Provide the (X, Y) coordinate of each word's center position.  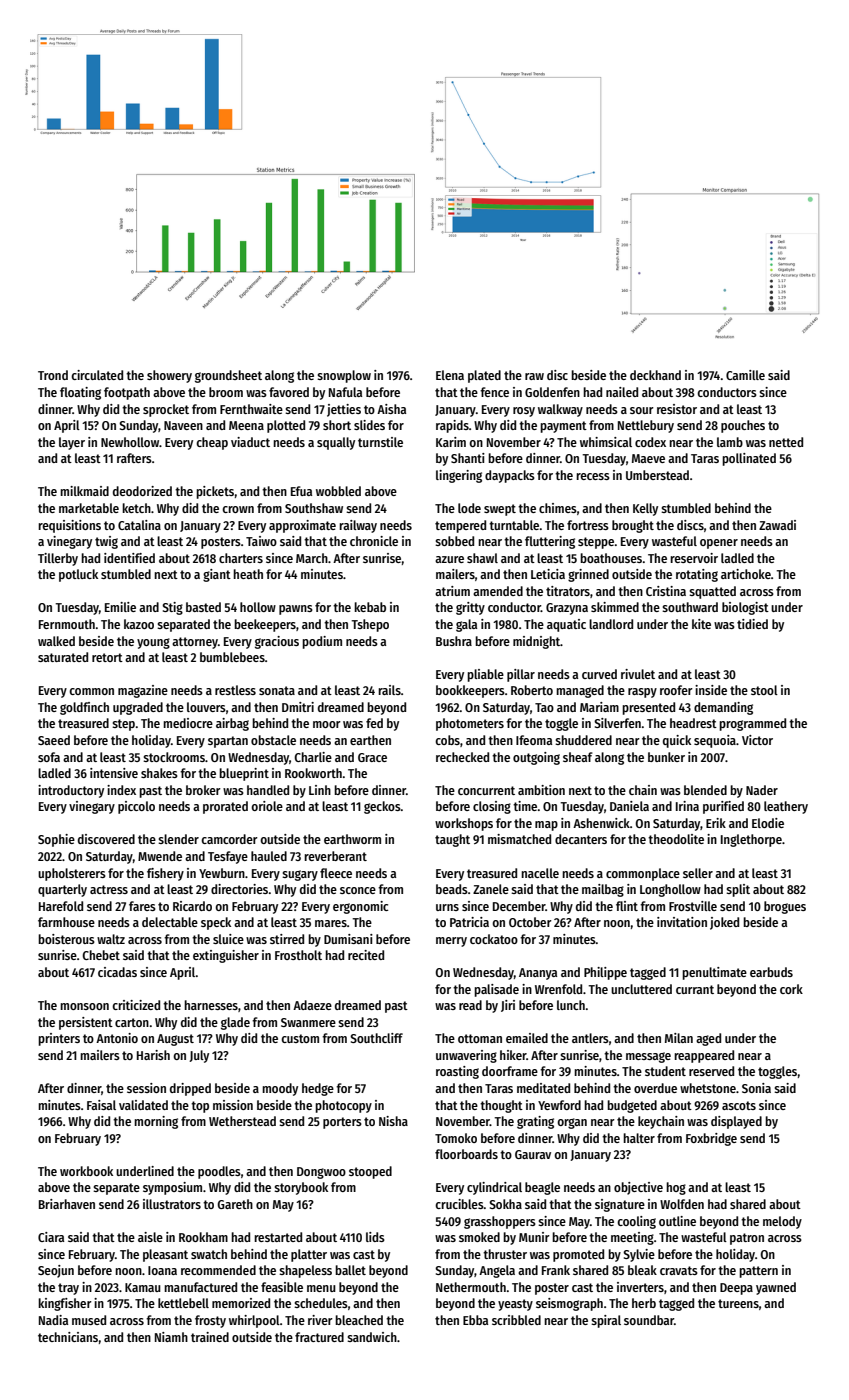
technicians (68, 1337)
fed (374, 723)
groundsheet (228, 376)
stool (764, 690)
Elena (450, 375)
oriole (267, 806)
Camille (745, 375)
